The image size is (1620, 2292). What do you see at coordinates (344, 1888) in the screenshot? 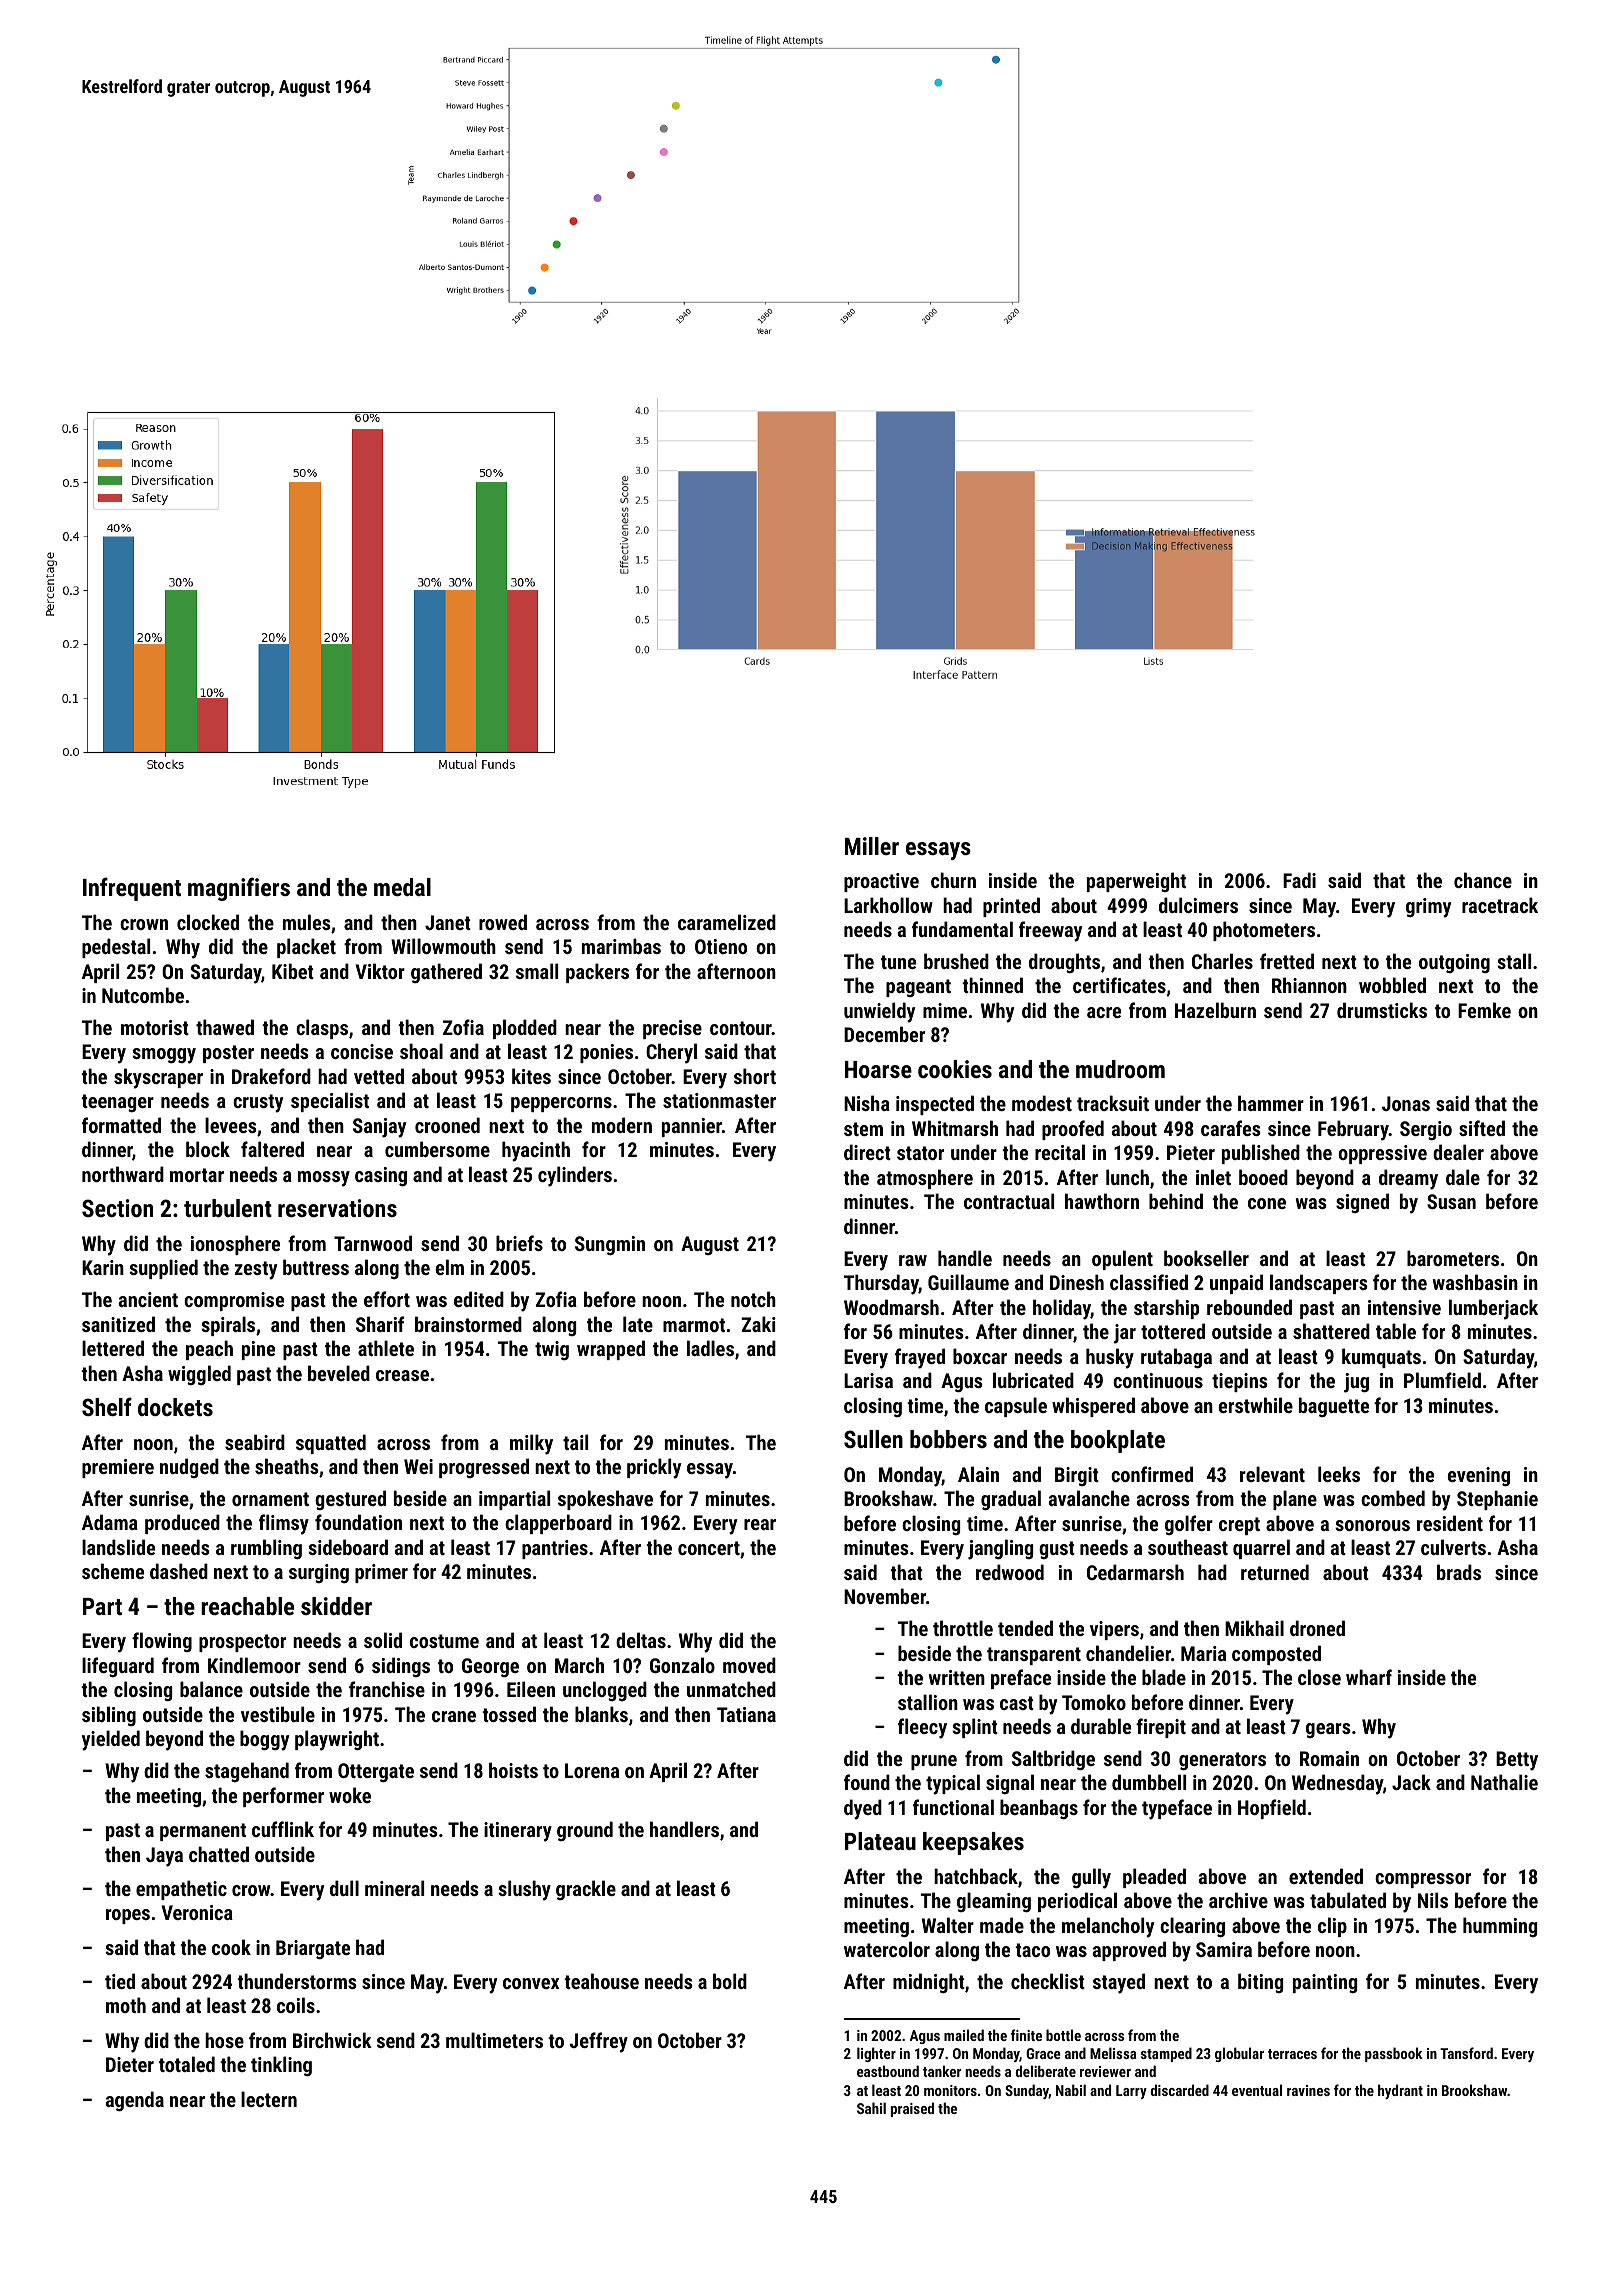
I see `dull` at bounding box center [344, 1888].
